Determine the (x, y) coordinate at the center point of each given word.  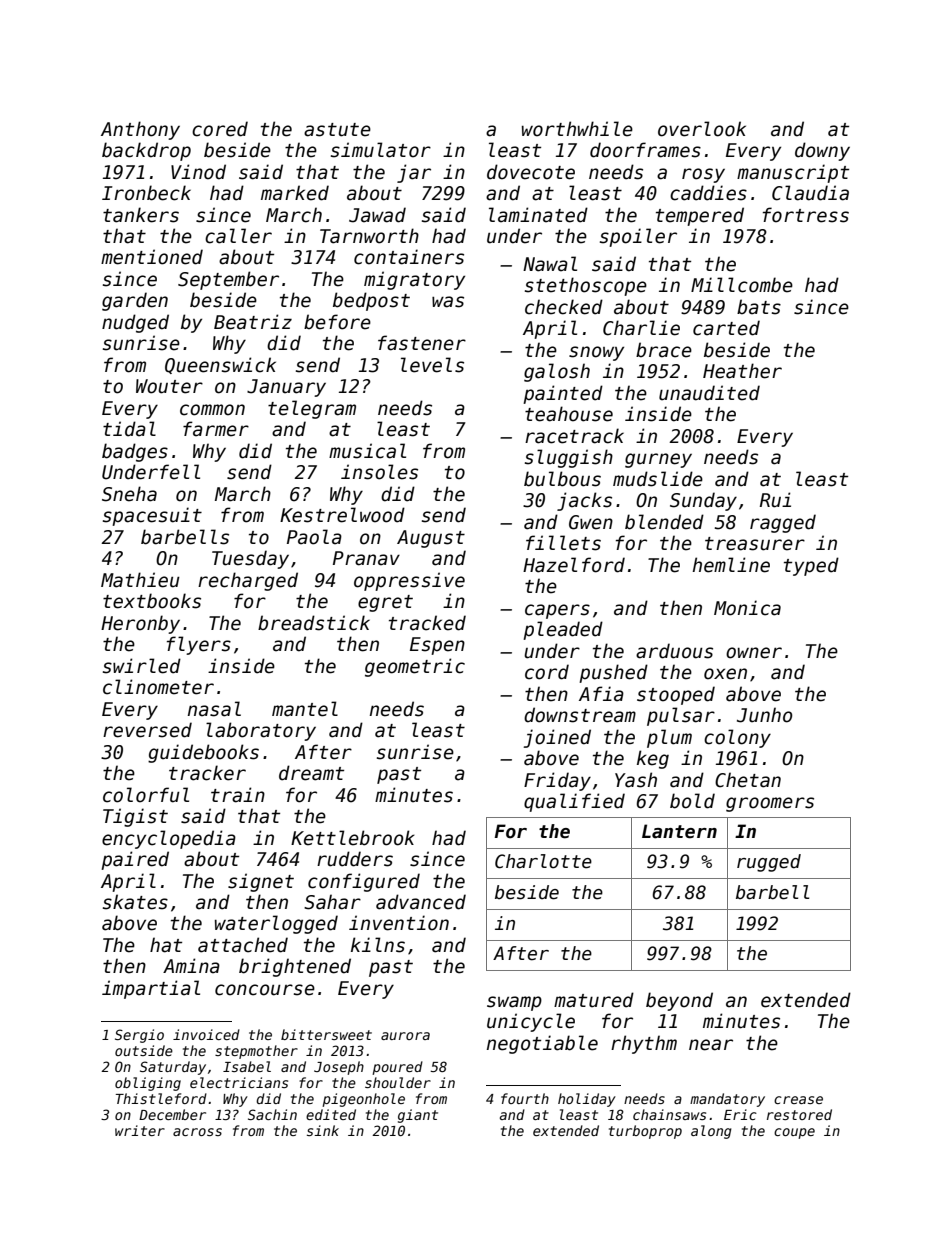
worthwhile (577, 129)
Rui (775, 500)
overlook (702, 129)
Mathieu (140, 580)
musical (367, 451)
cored (220, 129)
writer (140, 1130)
